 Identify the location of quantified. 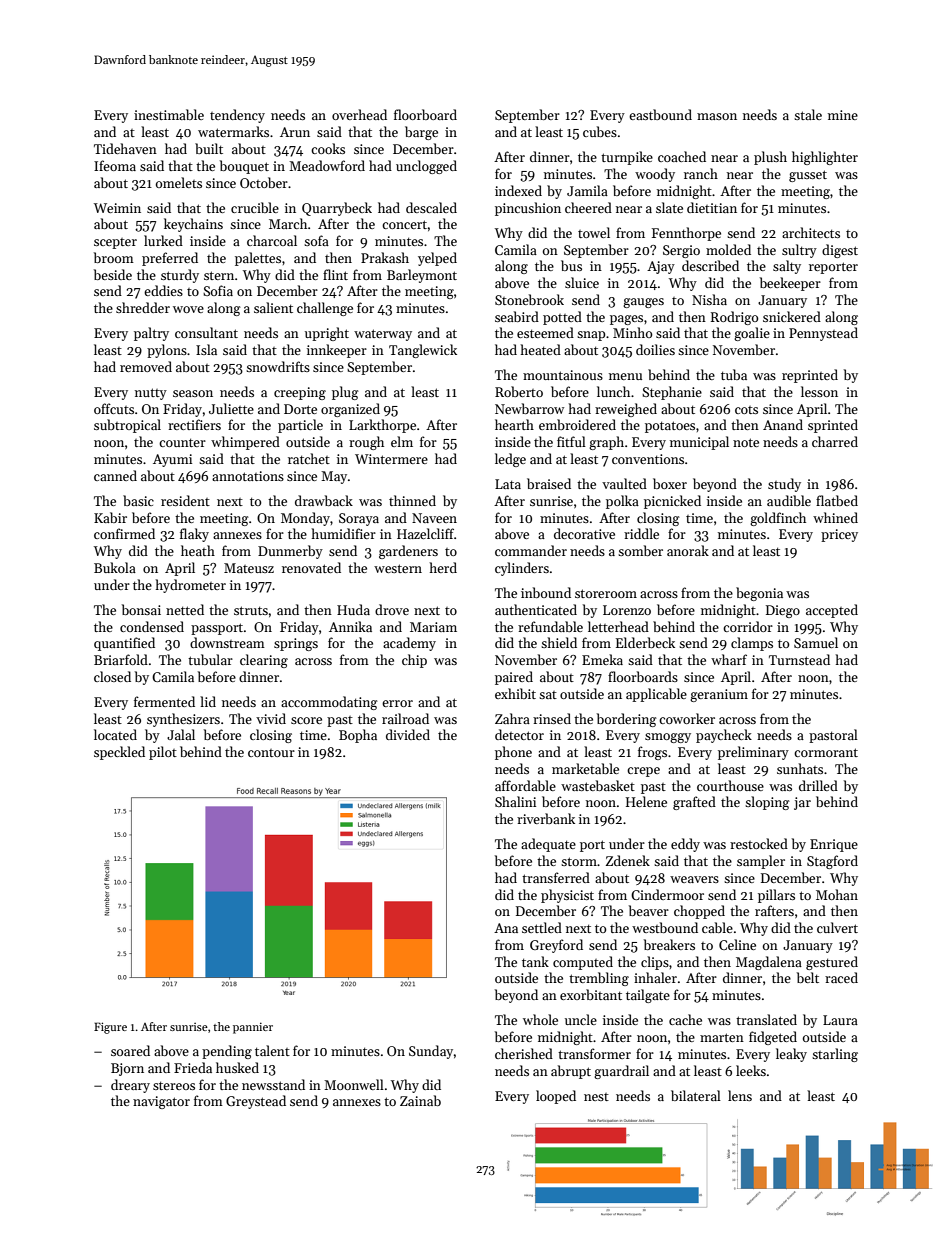
(124, 644).
